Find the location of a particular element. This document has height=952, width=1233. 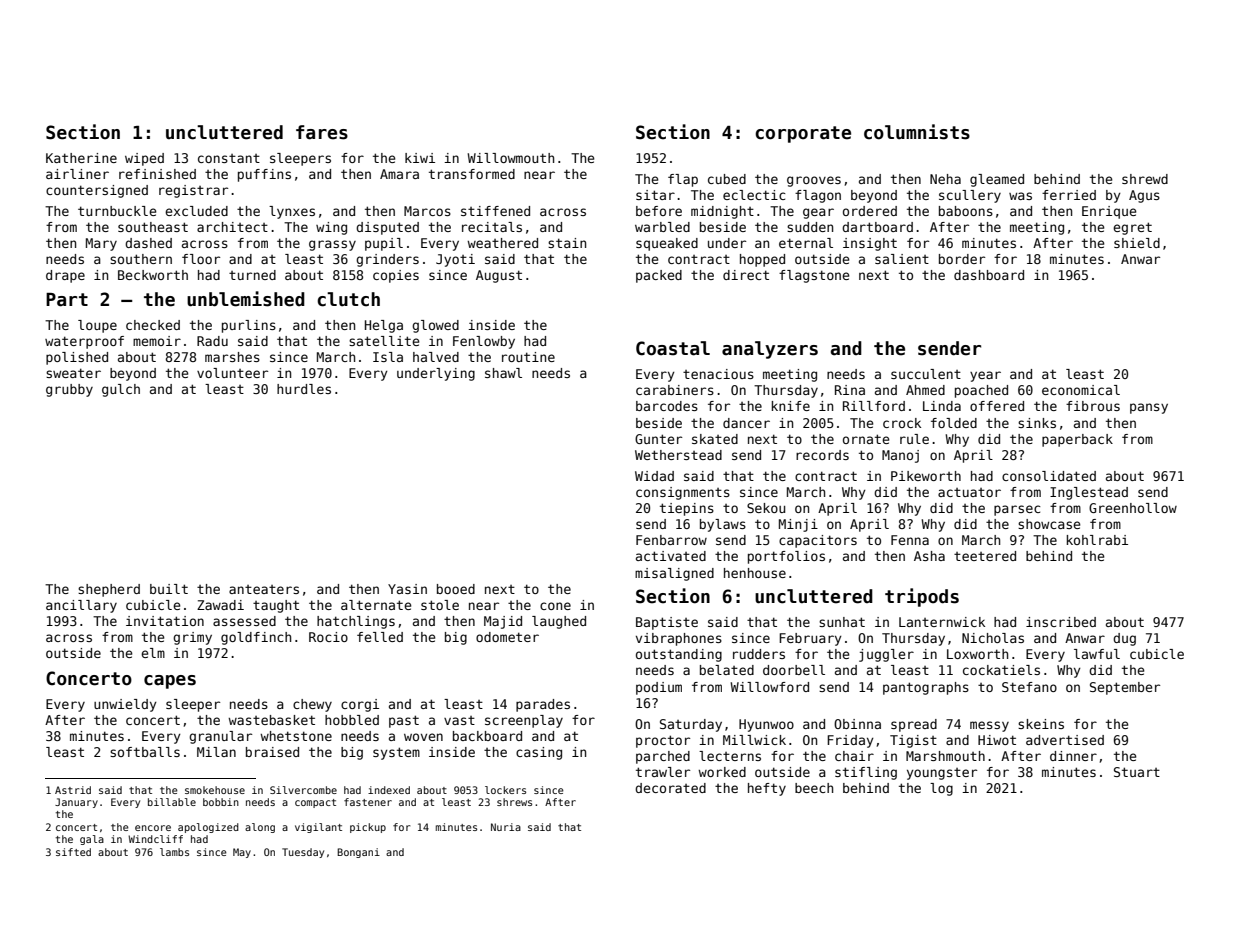

countersigned is located at coordinates (97, 191).
